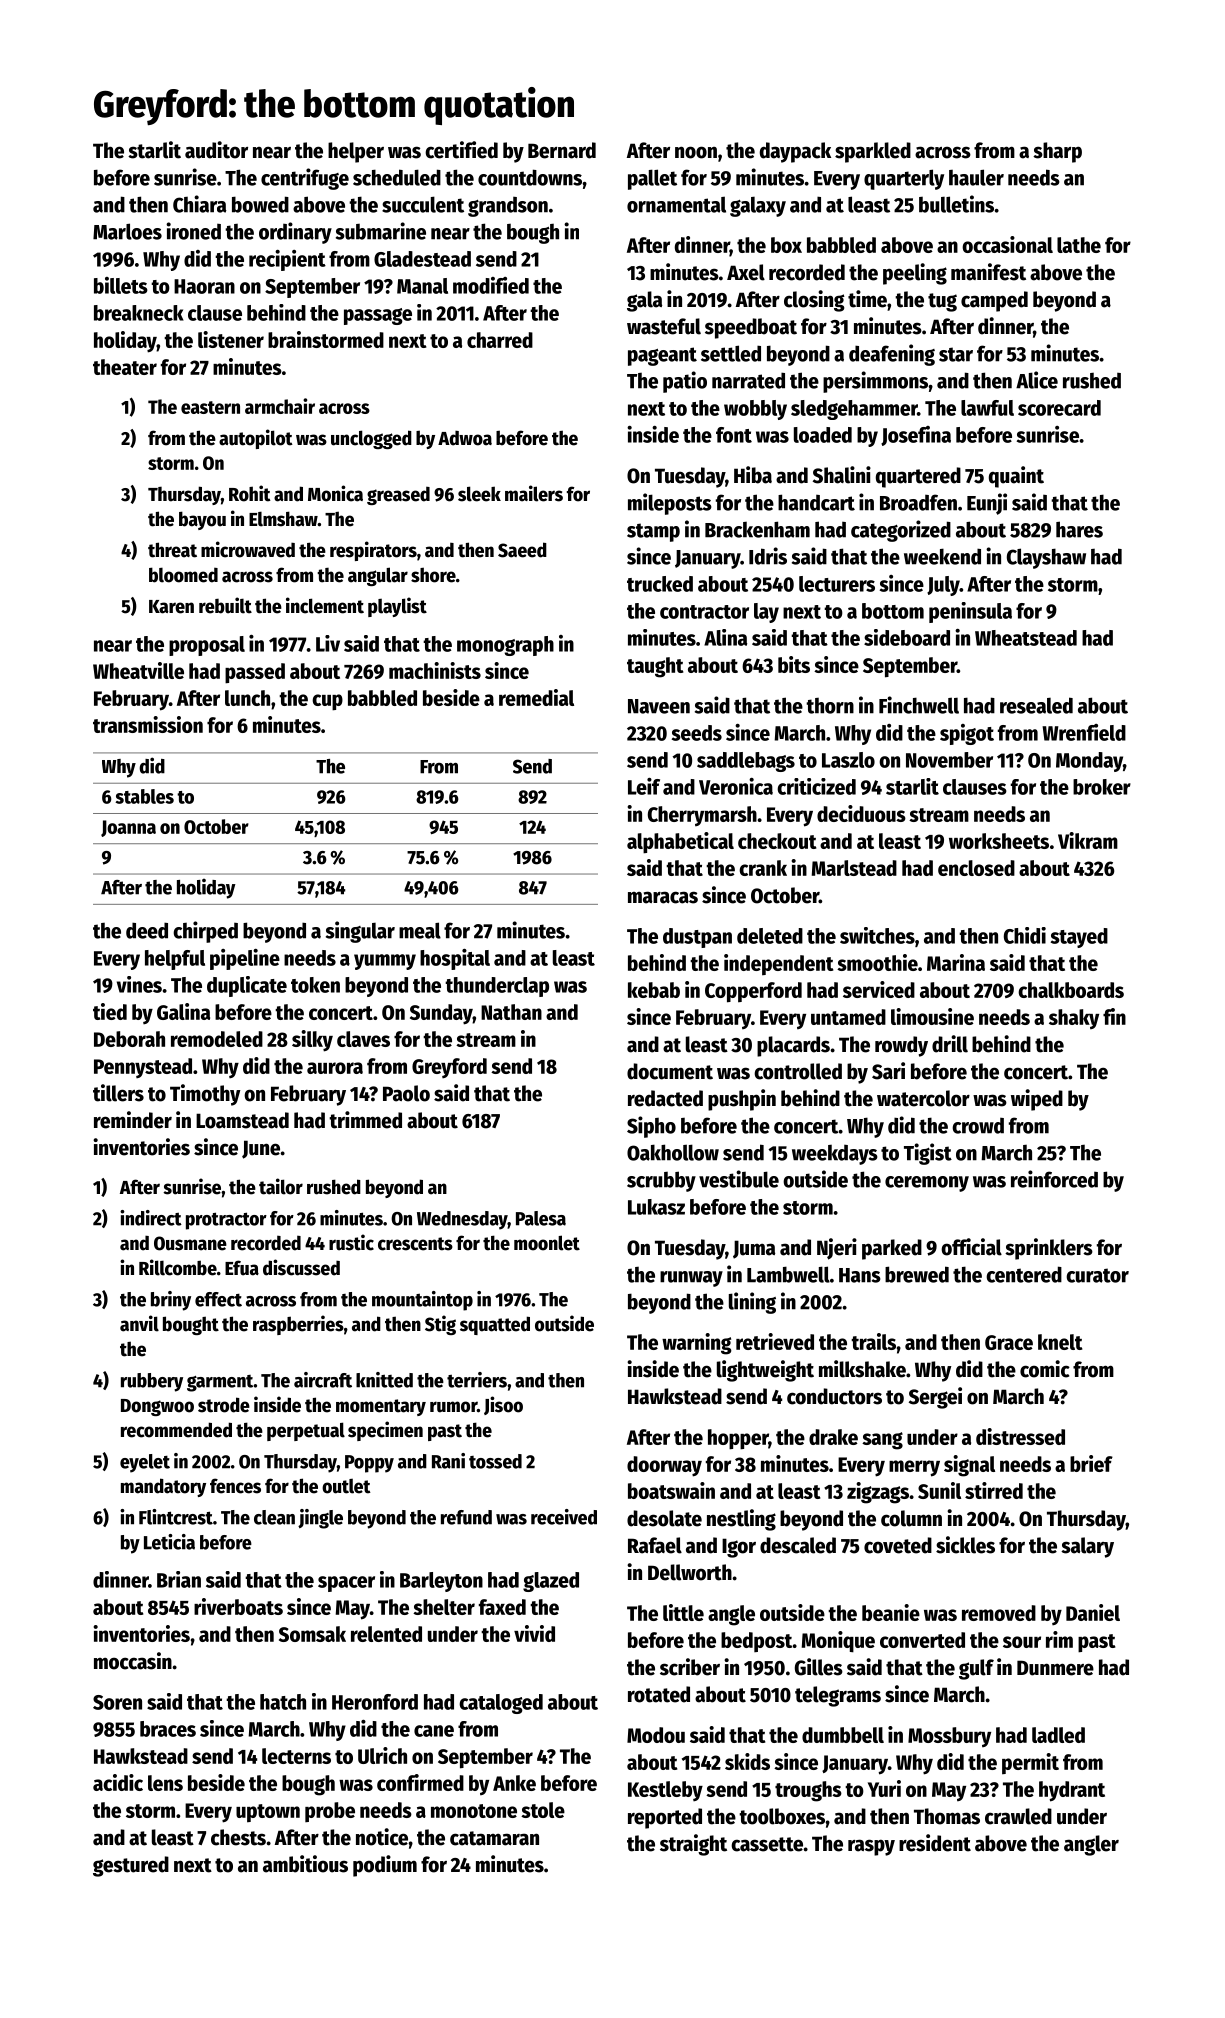 Image resolution: width=1225 pixels, height=2018 pixels. Describe the element at coordinates (1049, 1249) in the screenshot. I see `sprinklers` at that location.
